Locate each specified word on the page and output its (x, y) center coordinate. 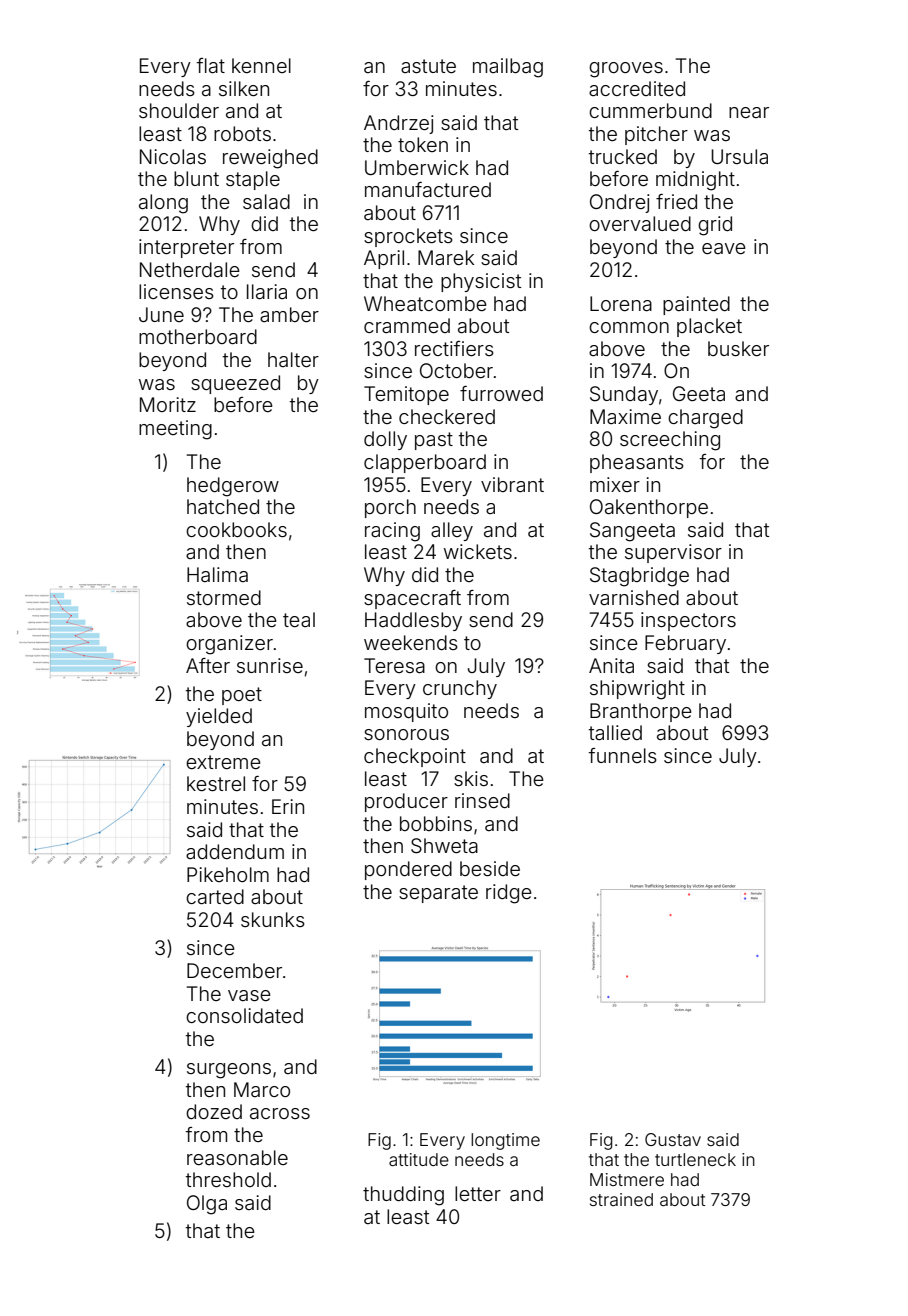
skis (471, 778)
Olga (207, 1205)
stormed (224, 597)
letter (478, 1193)
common (629, 327)
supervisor (673, 553)
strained (621, 1199)
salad (266, 201)
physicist (481, 282)
